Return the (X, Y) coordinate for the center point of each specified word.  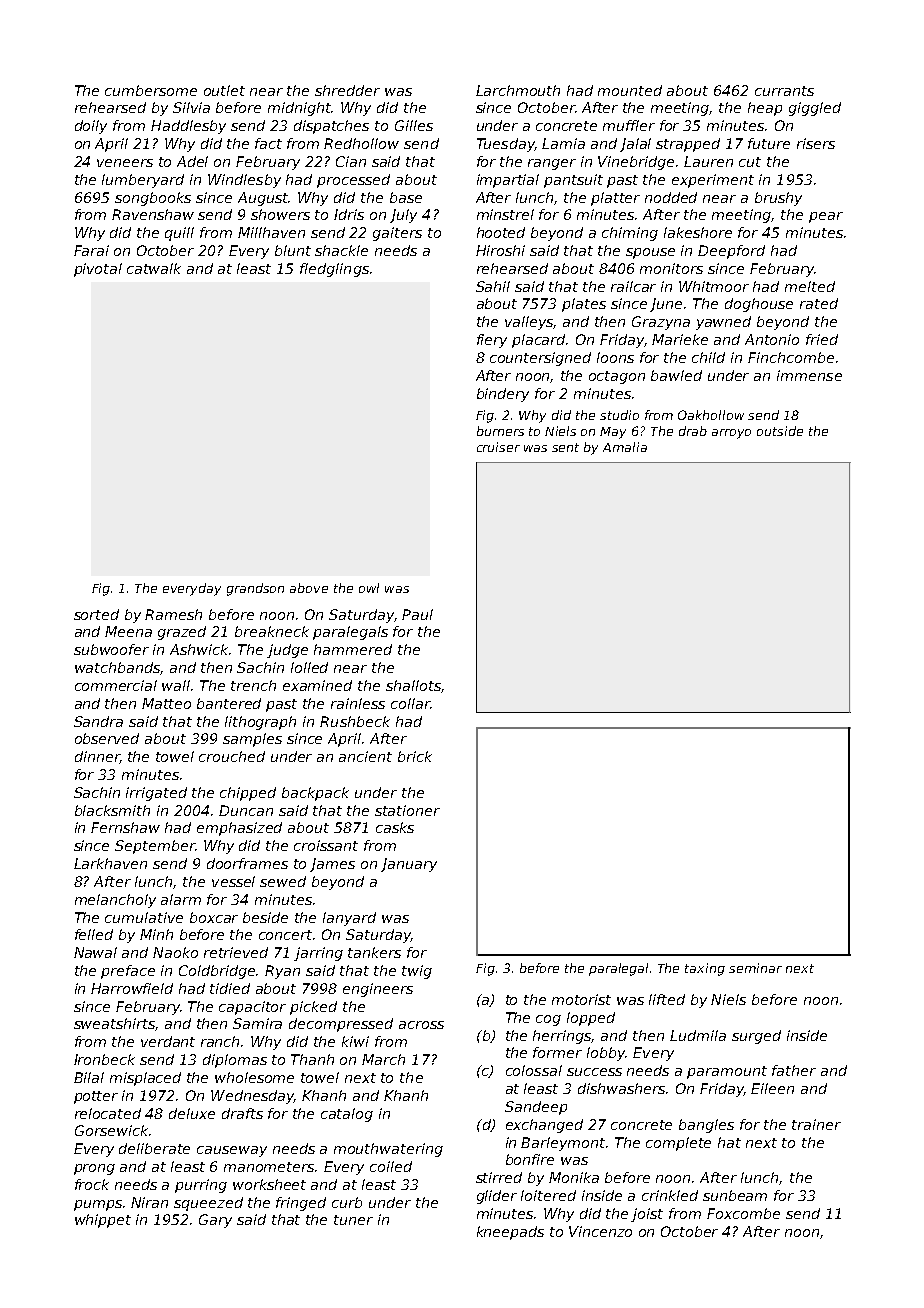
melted (810, 286)
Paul (417, 614)
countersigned (540, 359)
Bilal (89, 1077)
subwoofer (111, 649)
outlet (224, 90)
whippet (103, 1221)
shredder (347, 90)
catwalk (154, 268)
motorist (581, 999)
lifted (667, 999)
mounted (630, 90)
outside (780, 431)
